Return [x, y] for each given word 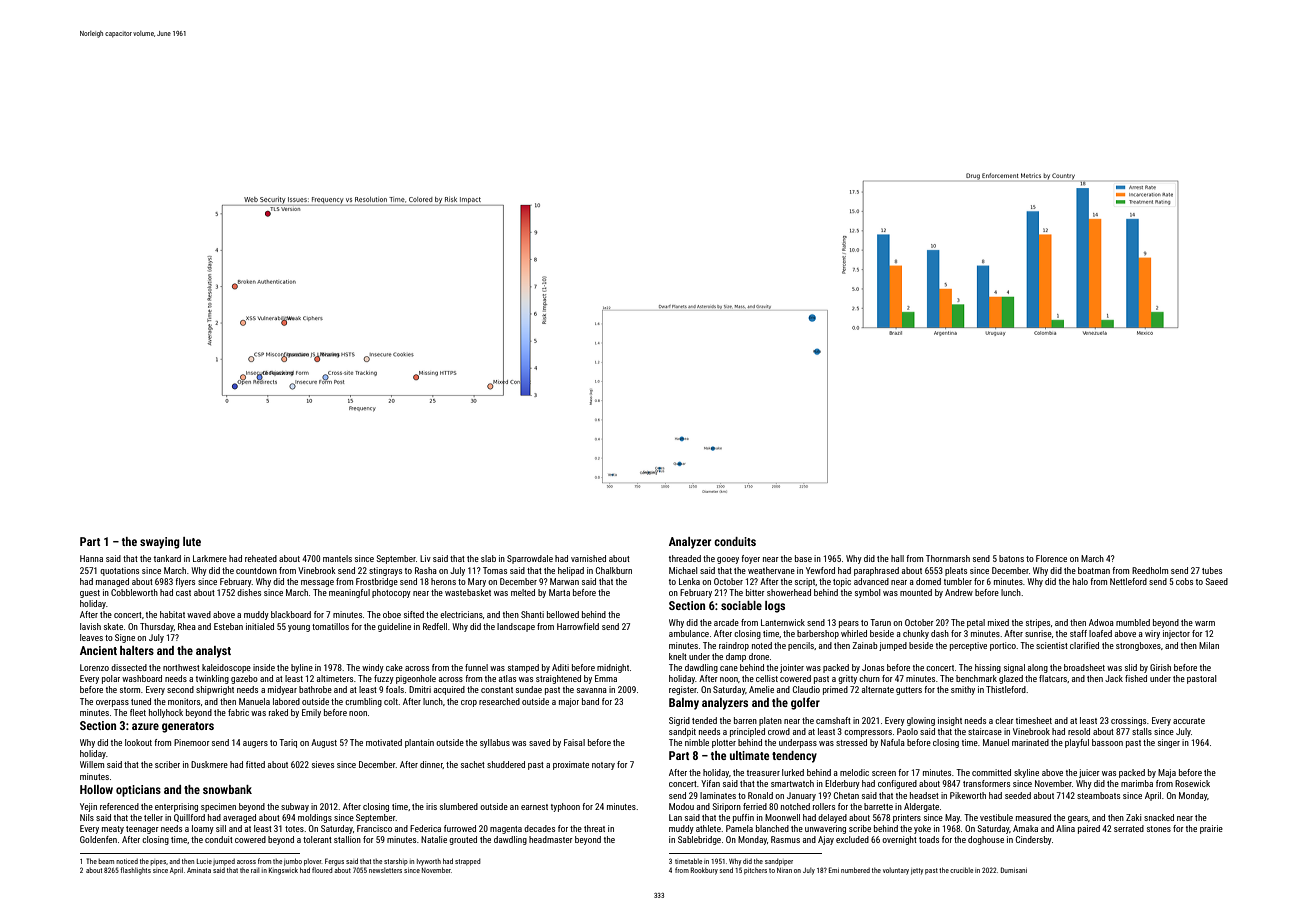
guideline [394, 627]
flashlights [135, 871]
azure [145, 726]
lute [192, 541]
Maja [1167, 773]
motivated [384, 742]
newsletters [385, 870]
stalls [1142, 731]
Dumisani [1014, 870]
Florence [1051, 558]
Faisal [574, 742]
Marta [559, 592]
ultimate [750, 755]
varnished [588, 558]
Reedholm [1150, 570]
